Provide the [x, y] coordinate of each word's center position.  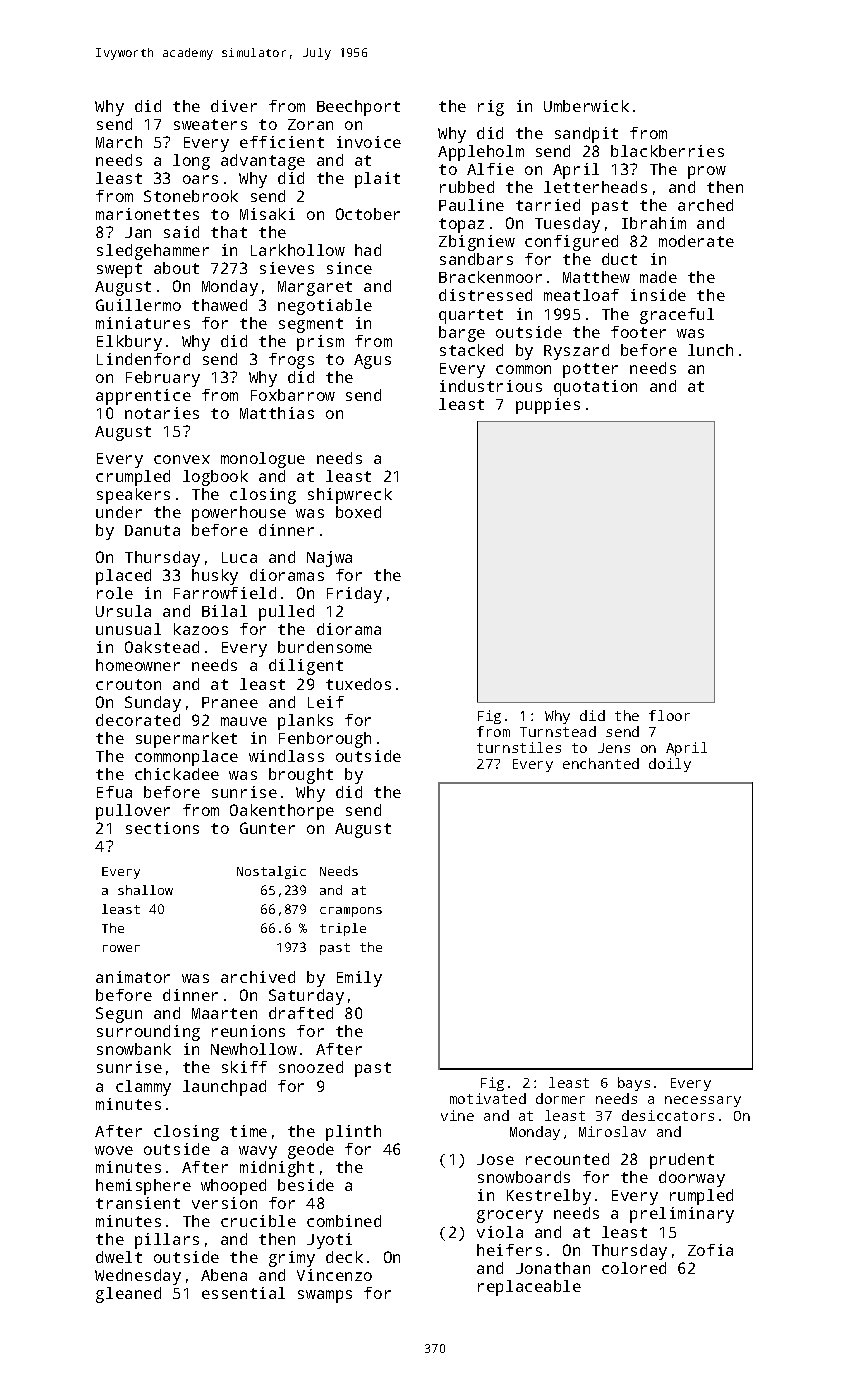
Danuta [152, 530]
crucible [258, 1221]
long [191, 162]
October [368, 214]
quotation [595, 388]
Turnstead [558, 731]
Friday [354, 595]
